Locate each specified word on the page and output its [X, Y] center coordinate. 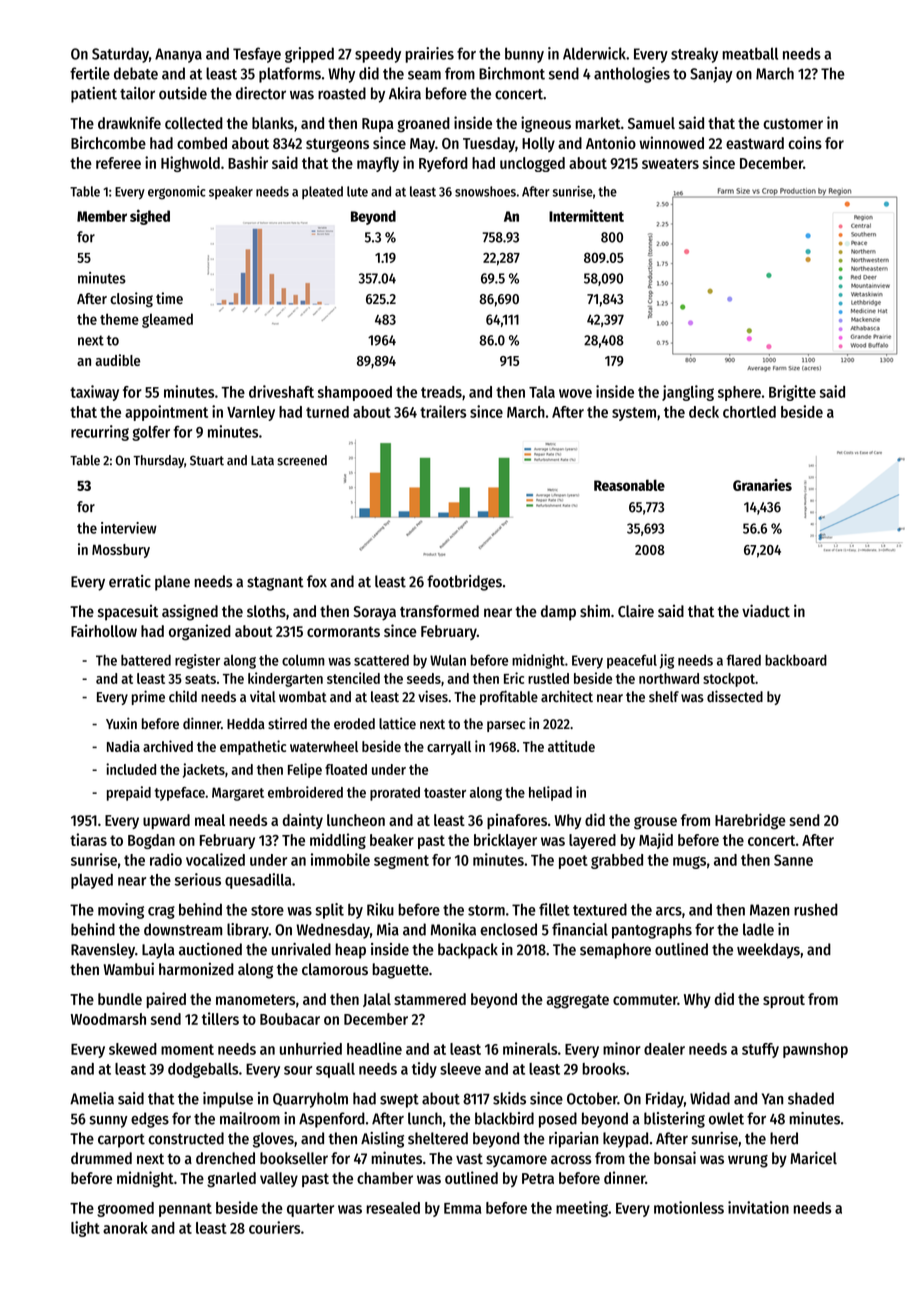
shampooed [355, 393]
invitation [758, 1207]
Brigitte [792, 393]
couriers [274, 1227]
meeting [582, 1209]
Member [102, 216]
